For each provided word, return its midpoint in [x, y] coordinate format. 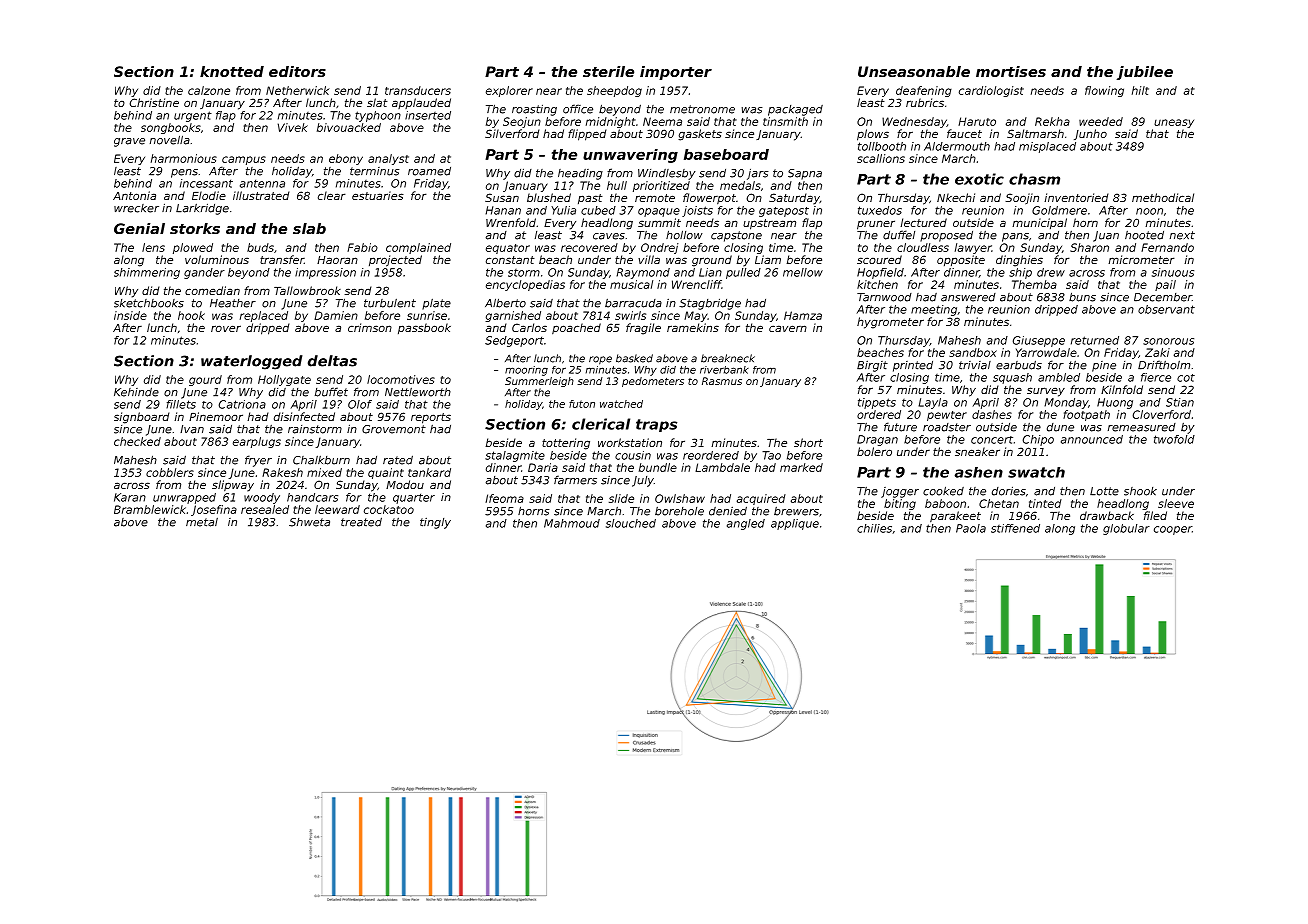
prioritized [661, 186]
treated [361, 522]
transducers [418, 90]
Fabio [362, 247]
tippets [877, 403]
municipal [1039, 224]
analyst [388, 159]
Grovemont [394, 429]
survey [1046, 392]
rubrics [925, 102]
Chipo [1038, 440]
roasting [534, 110]
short [808, 442]
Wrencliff [697, 284]
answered [968, 297]
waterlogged [252, 362]
